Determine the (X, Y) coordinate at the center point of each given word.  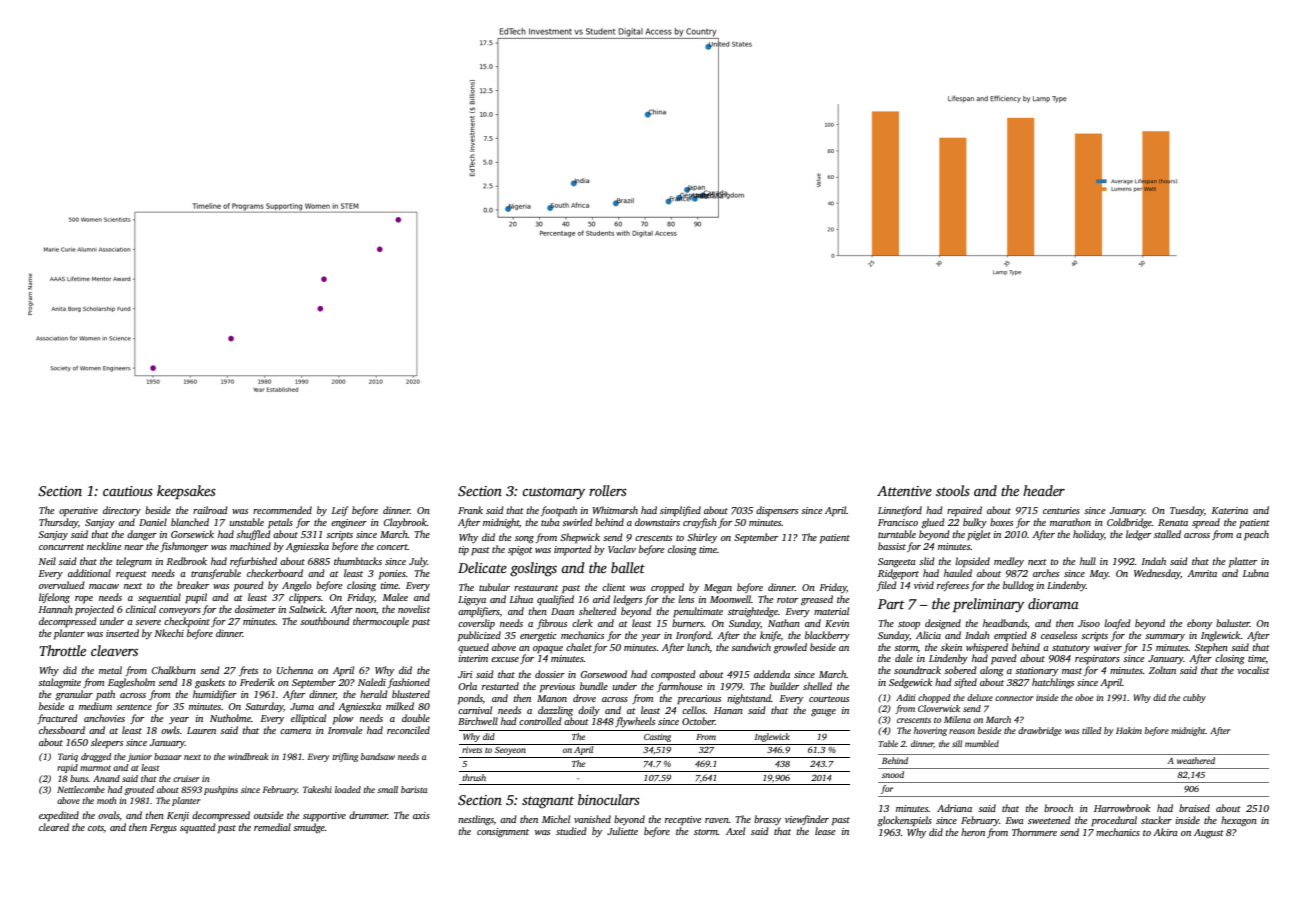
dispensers (777, 511)
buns (79, 778)
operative (78, 511)
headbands (1005, 623)
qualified (555, 600)
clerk (582, 623)
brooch (1058, 808)
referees (953, 586)
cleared (54, 827)
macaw (104, 586)
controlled (540, 721)
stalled (1167, 534)
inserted (122, 633)
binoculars (609, 799)
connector (1014, 698)
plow (343, 719)
